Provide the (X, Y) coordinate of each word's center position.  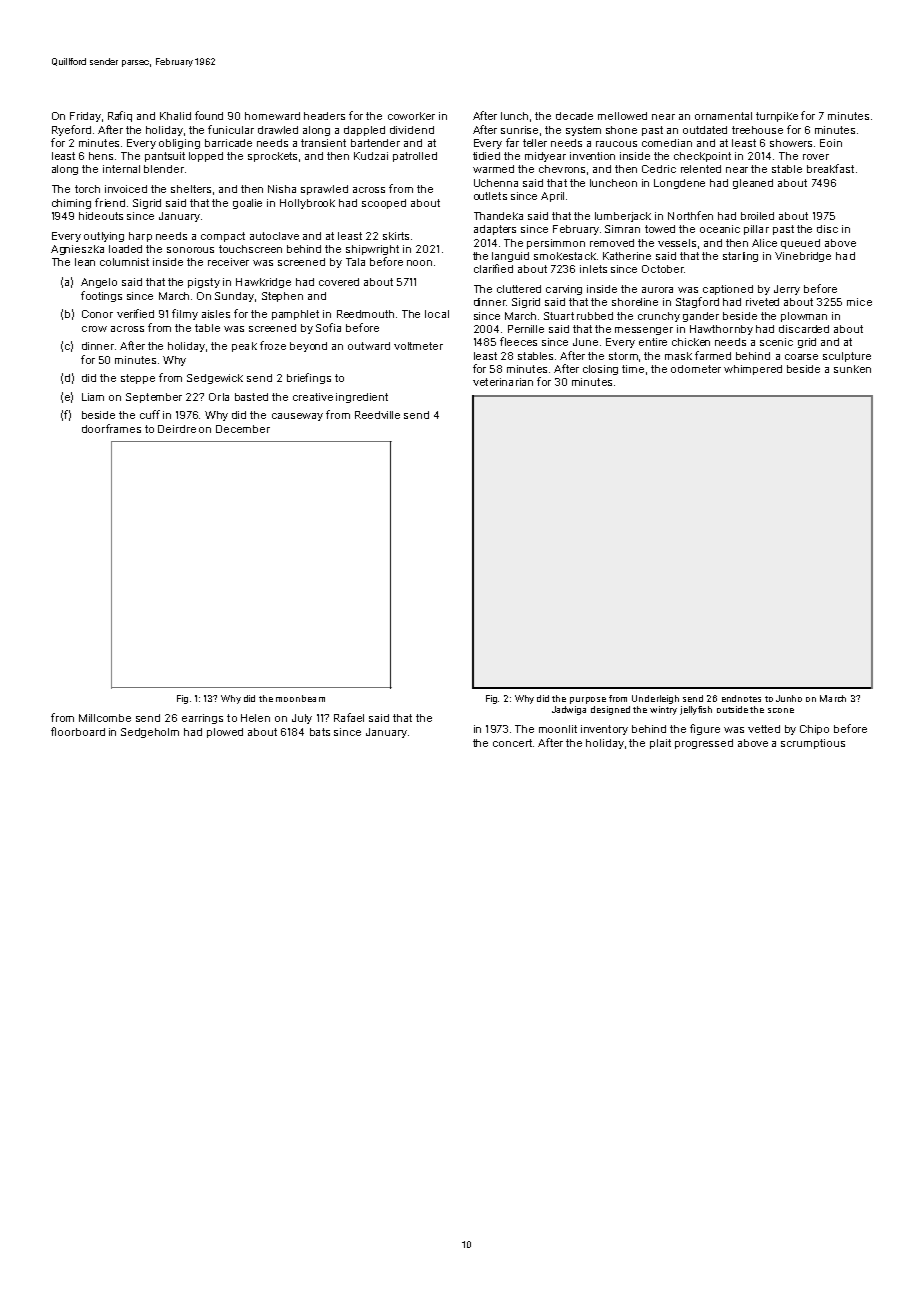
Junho (789, 698)
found (209, 115)
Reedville (377, 415)
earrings (202, 719)
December (243, 429)
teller (535, 143)
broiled (757, 216)
